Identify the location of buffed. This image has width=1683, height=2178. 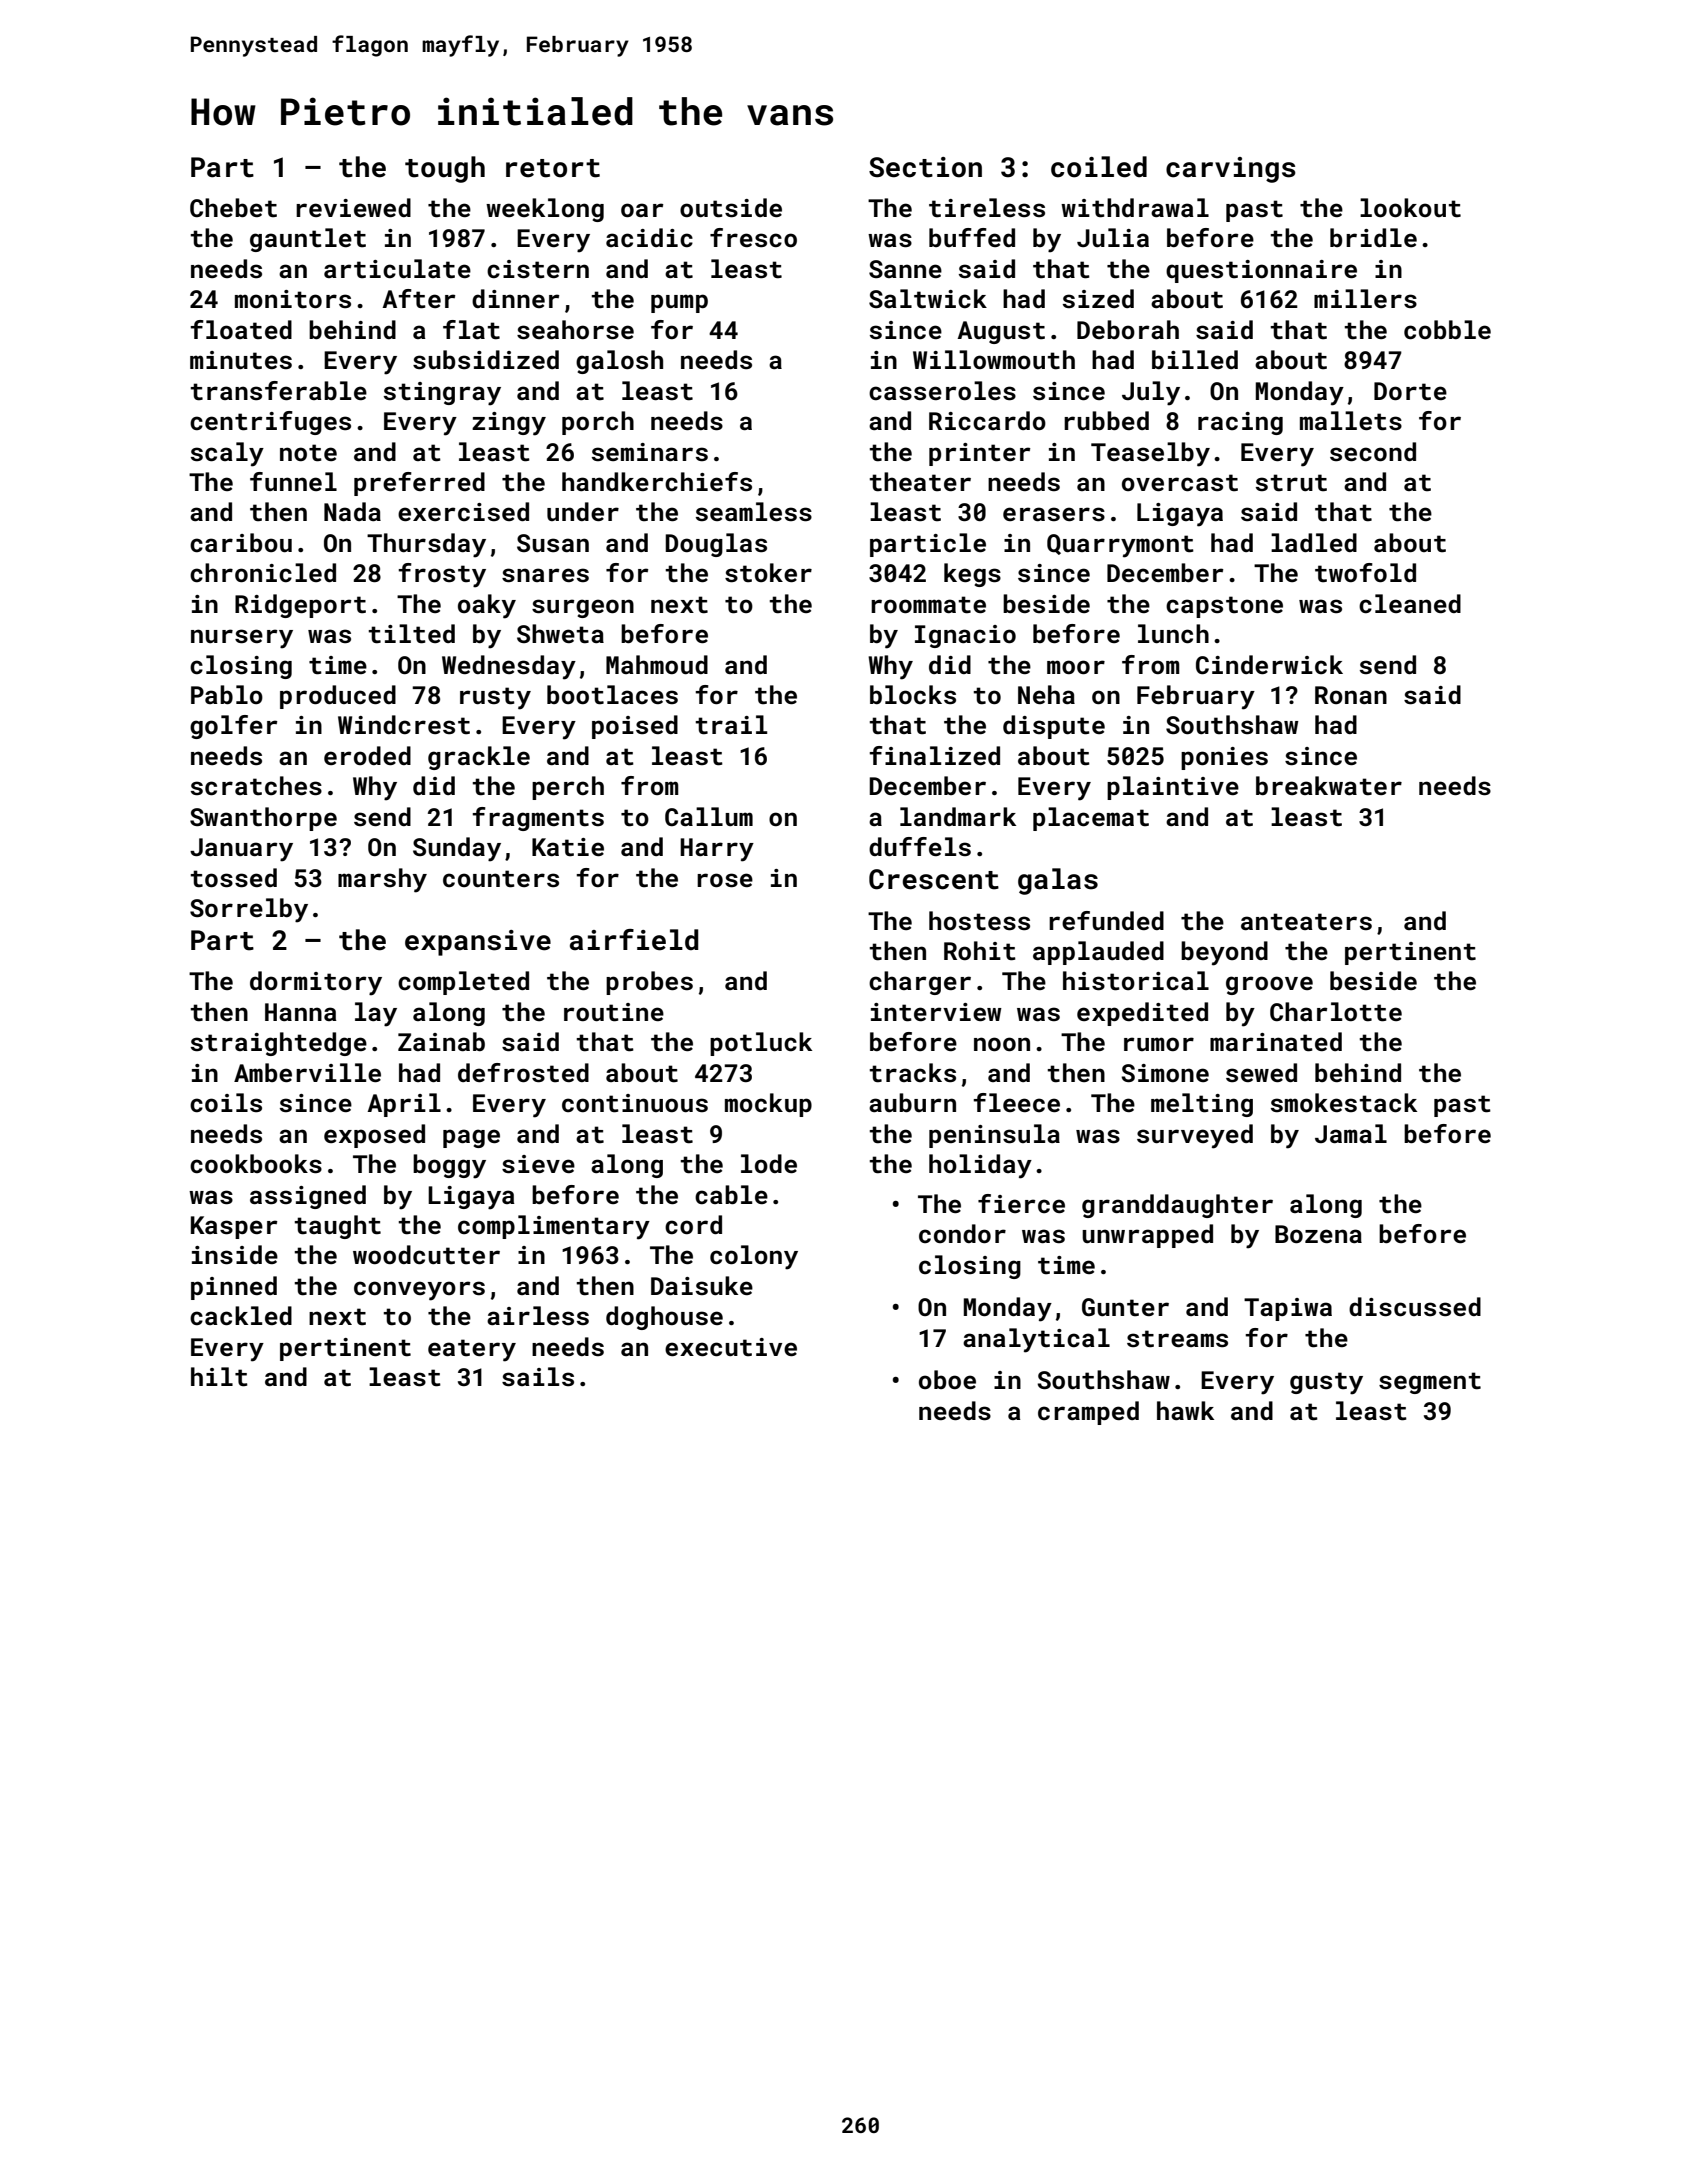
(972, 237).
